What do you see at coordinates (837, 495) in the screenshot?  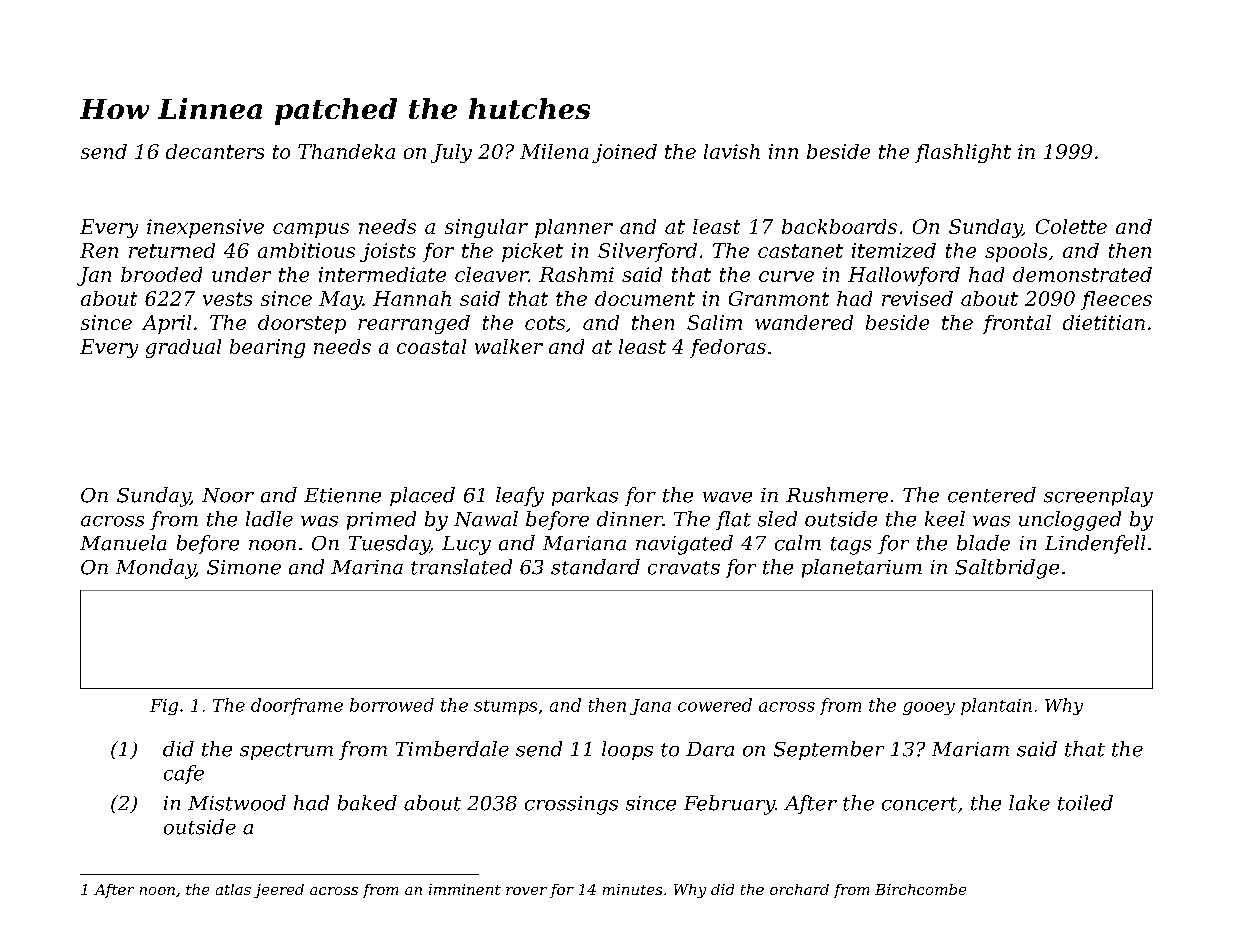 I see `Rushmere` at bounding box center [837, 495].
